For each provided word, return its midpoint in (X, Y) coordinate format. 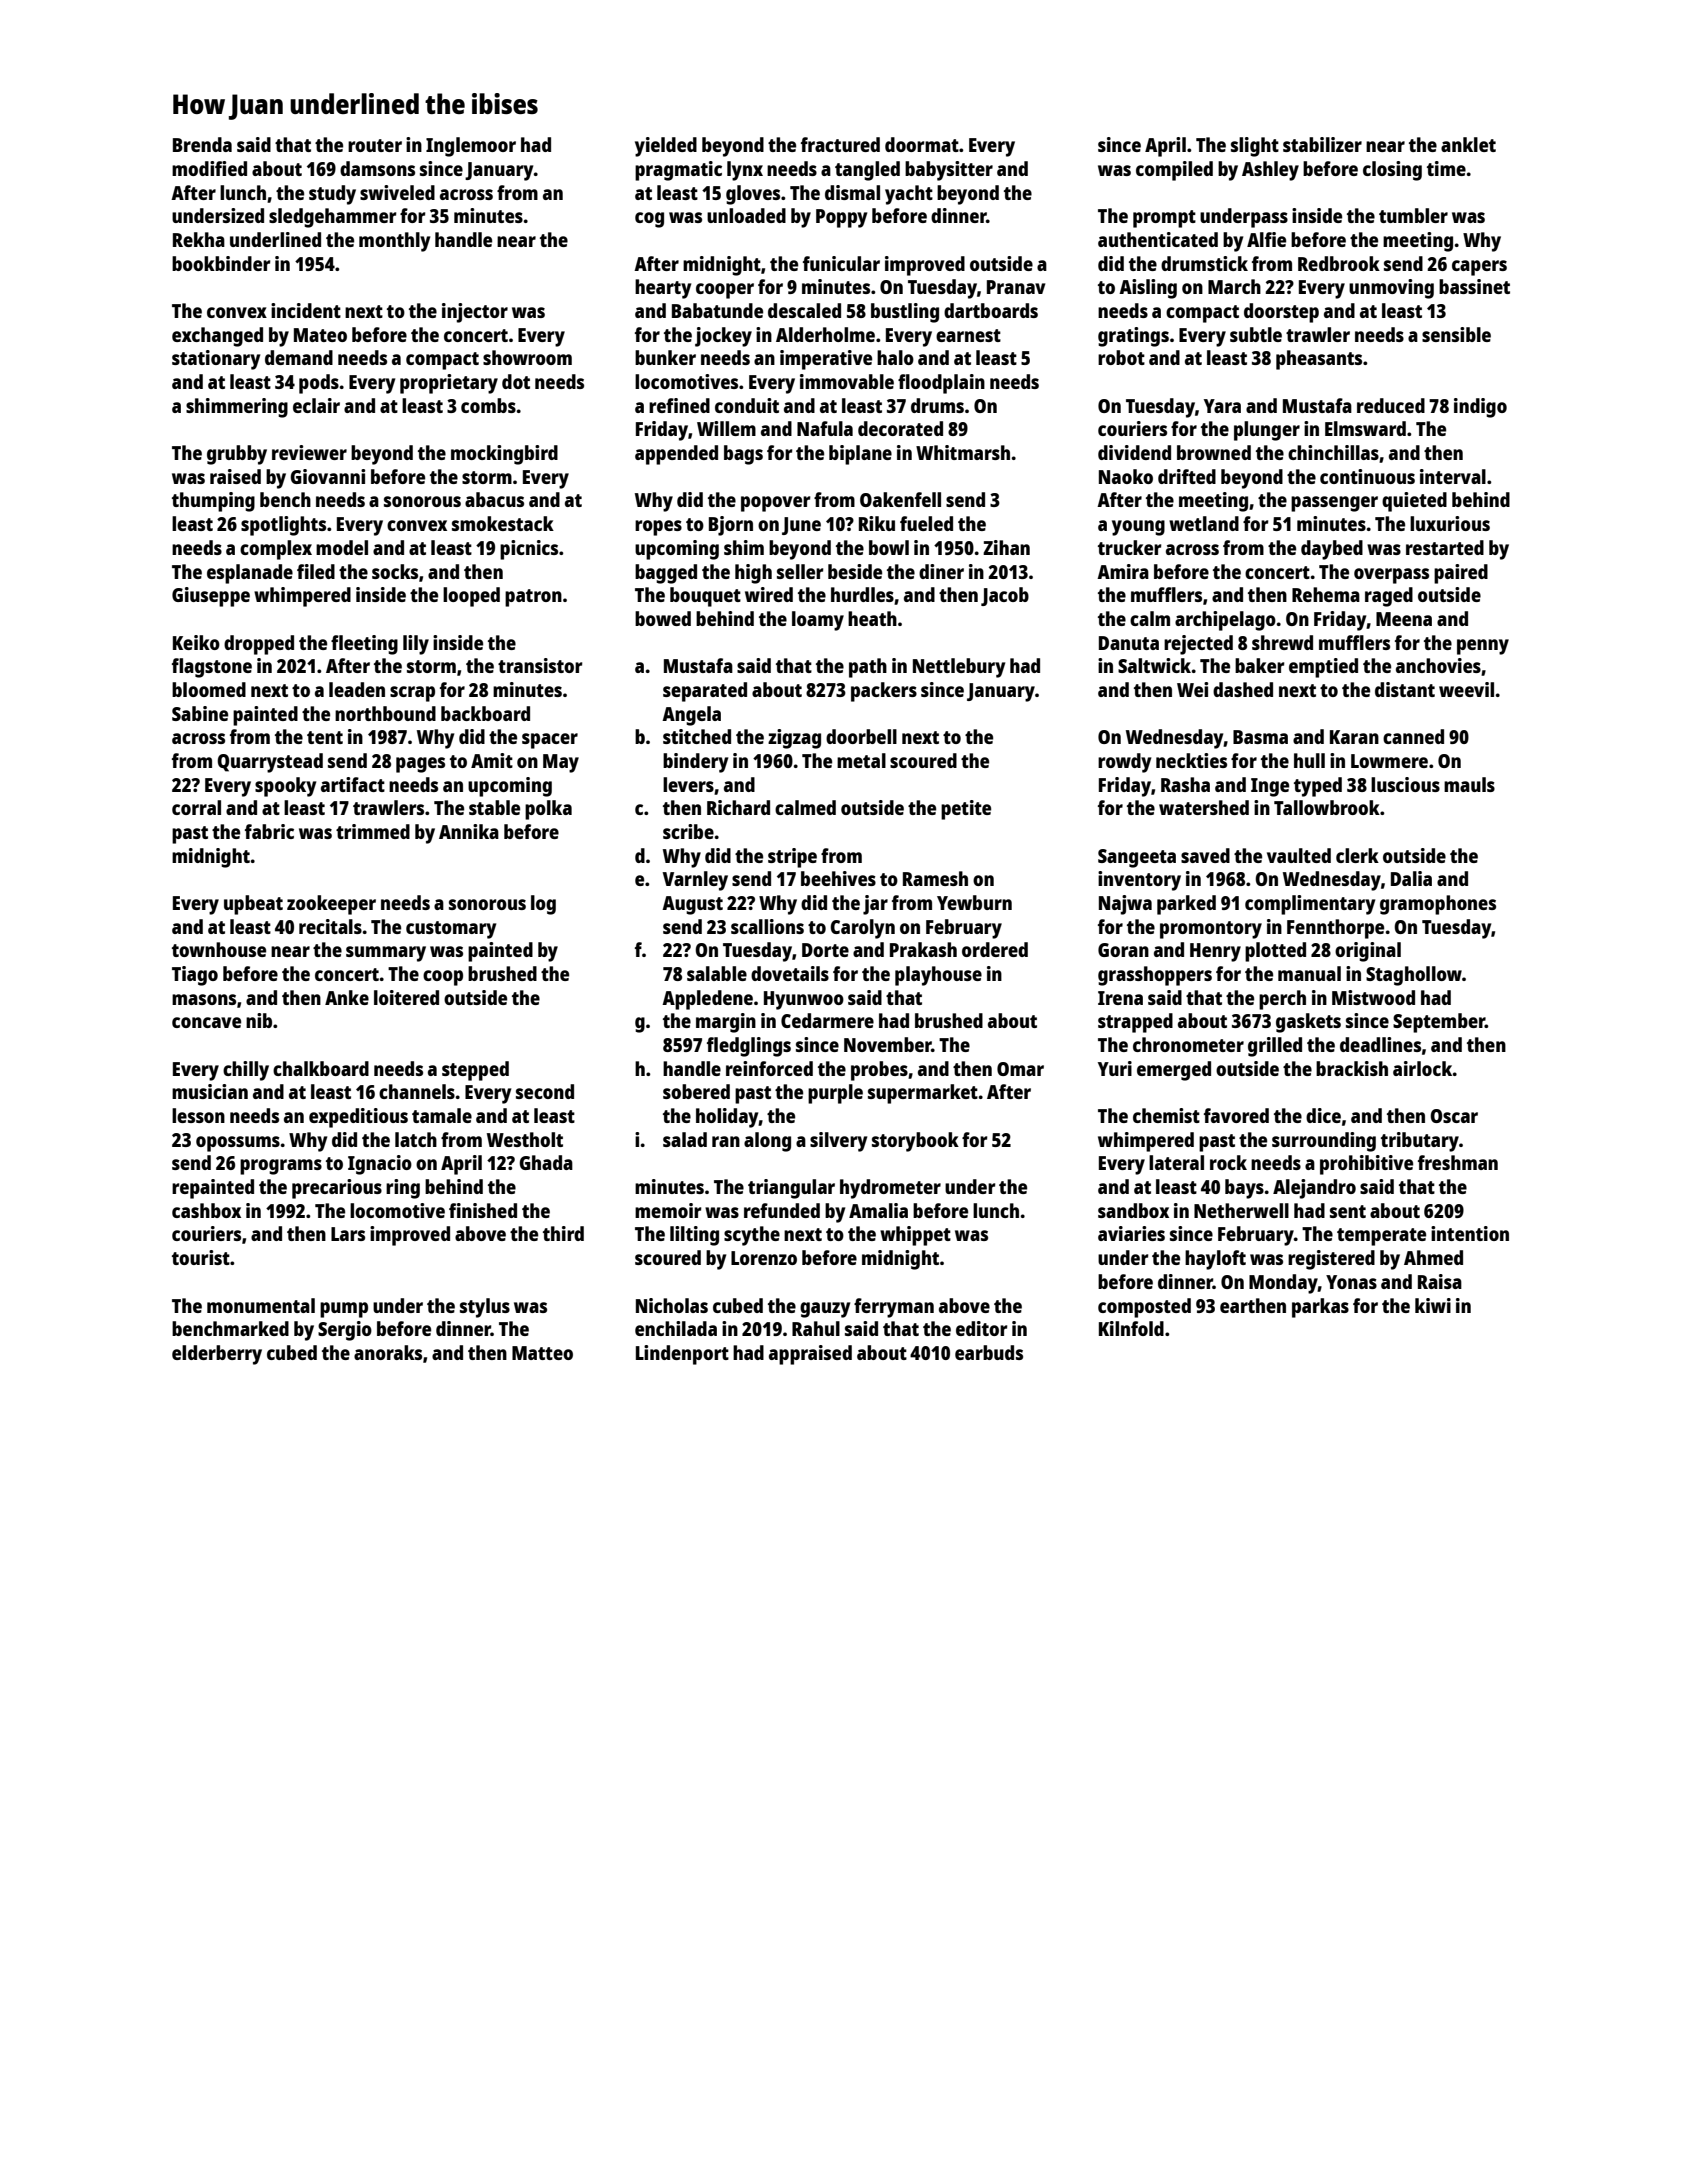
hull (1309, 760)
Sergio (345, 1331)
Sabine (200, 713)
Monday (1283, 1284)
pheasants (1319, 360)
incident (306, 310)
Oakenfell (900, 499)
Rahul (816, 1328)
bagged (666, 574)
